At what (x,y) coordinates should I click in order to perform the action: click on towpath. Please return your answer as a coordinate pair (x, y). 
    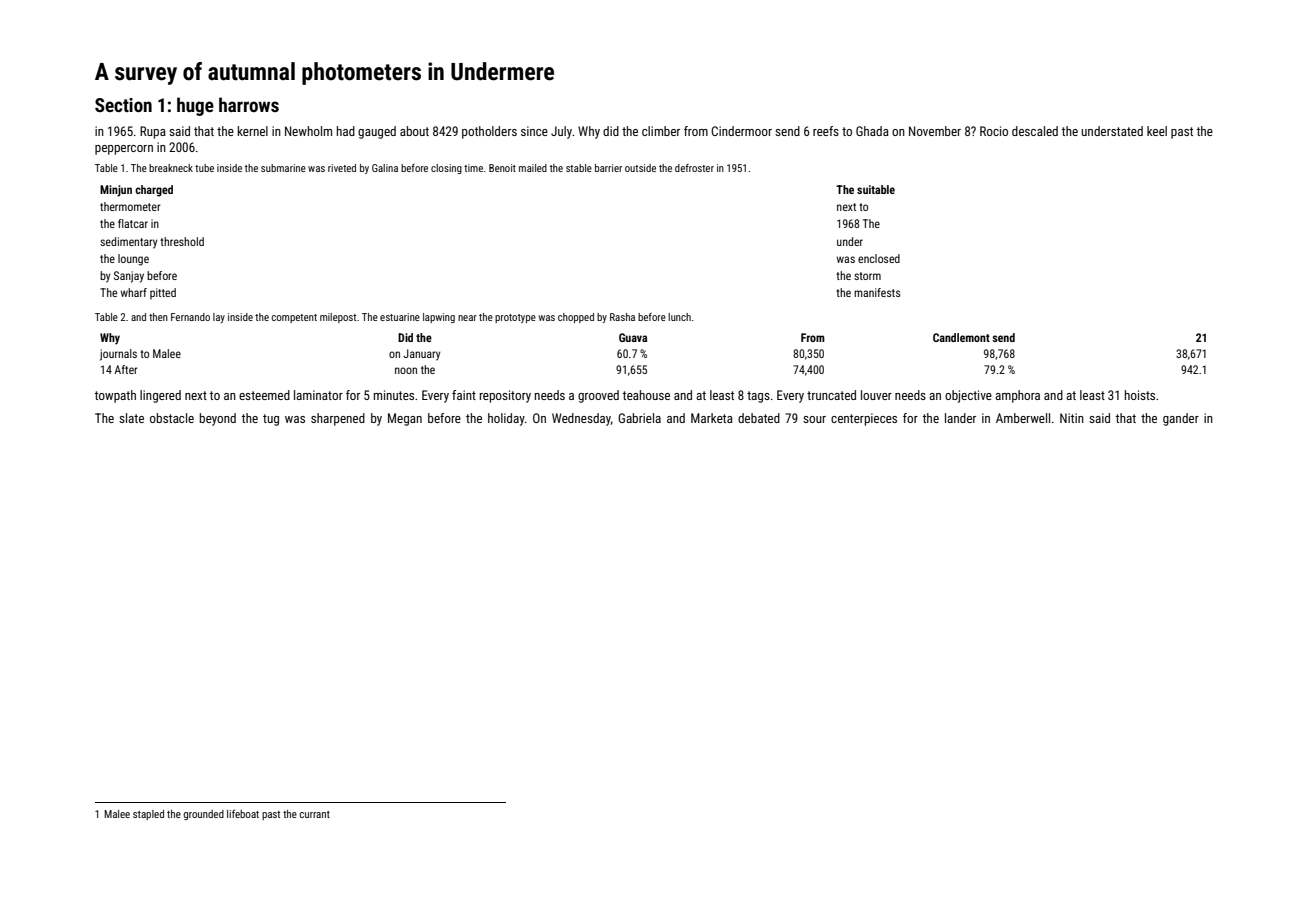
    Looking at the image, I should click on (115, 396).
